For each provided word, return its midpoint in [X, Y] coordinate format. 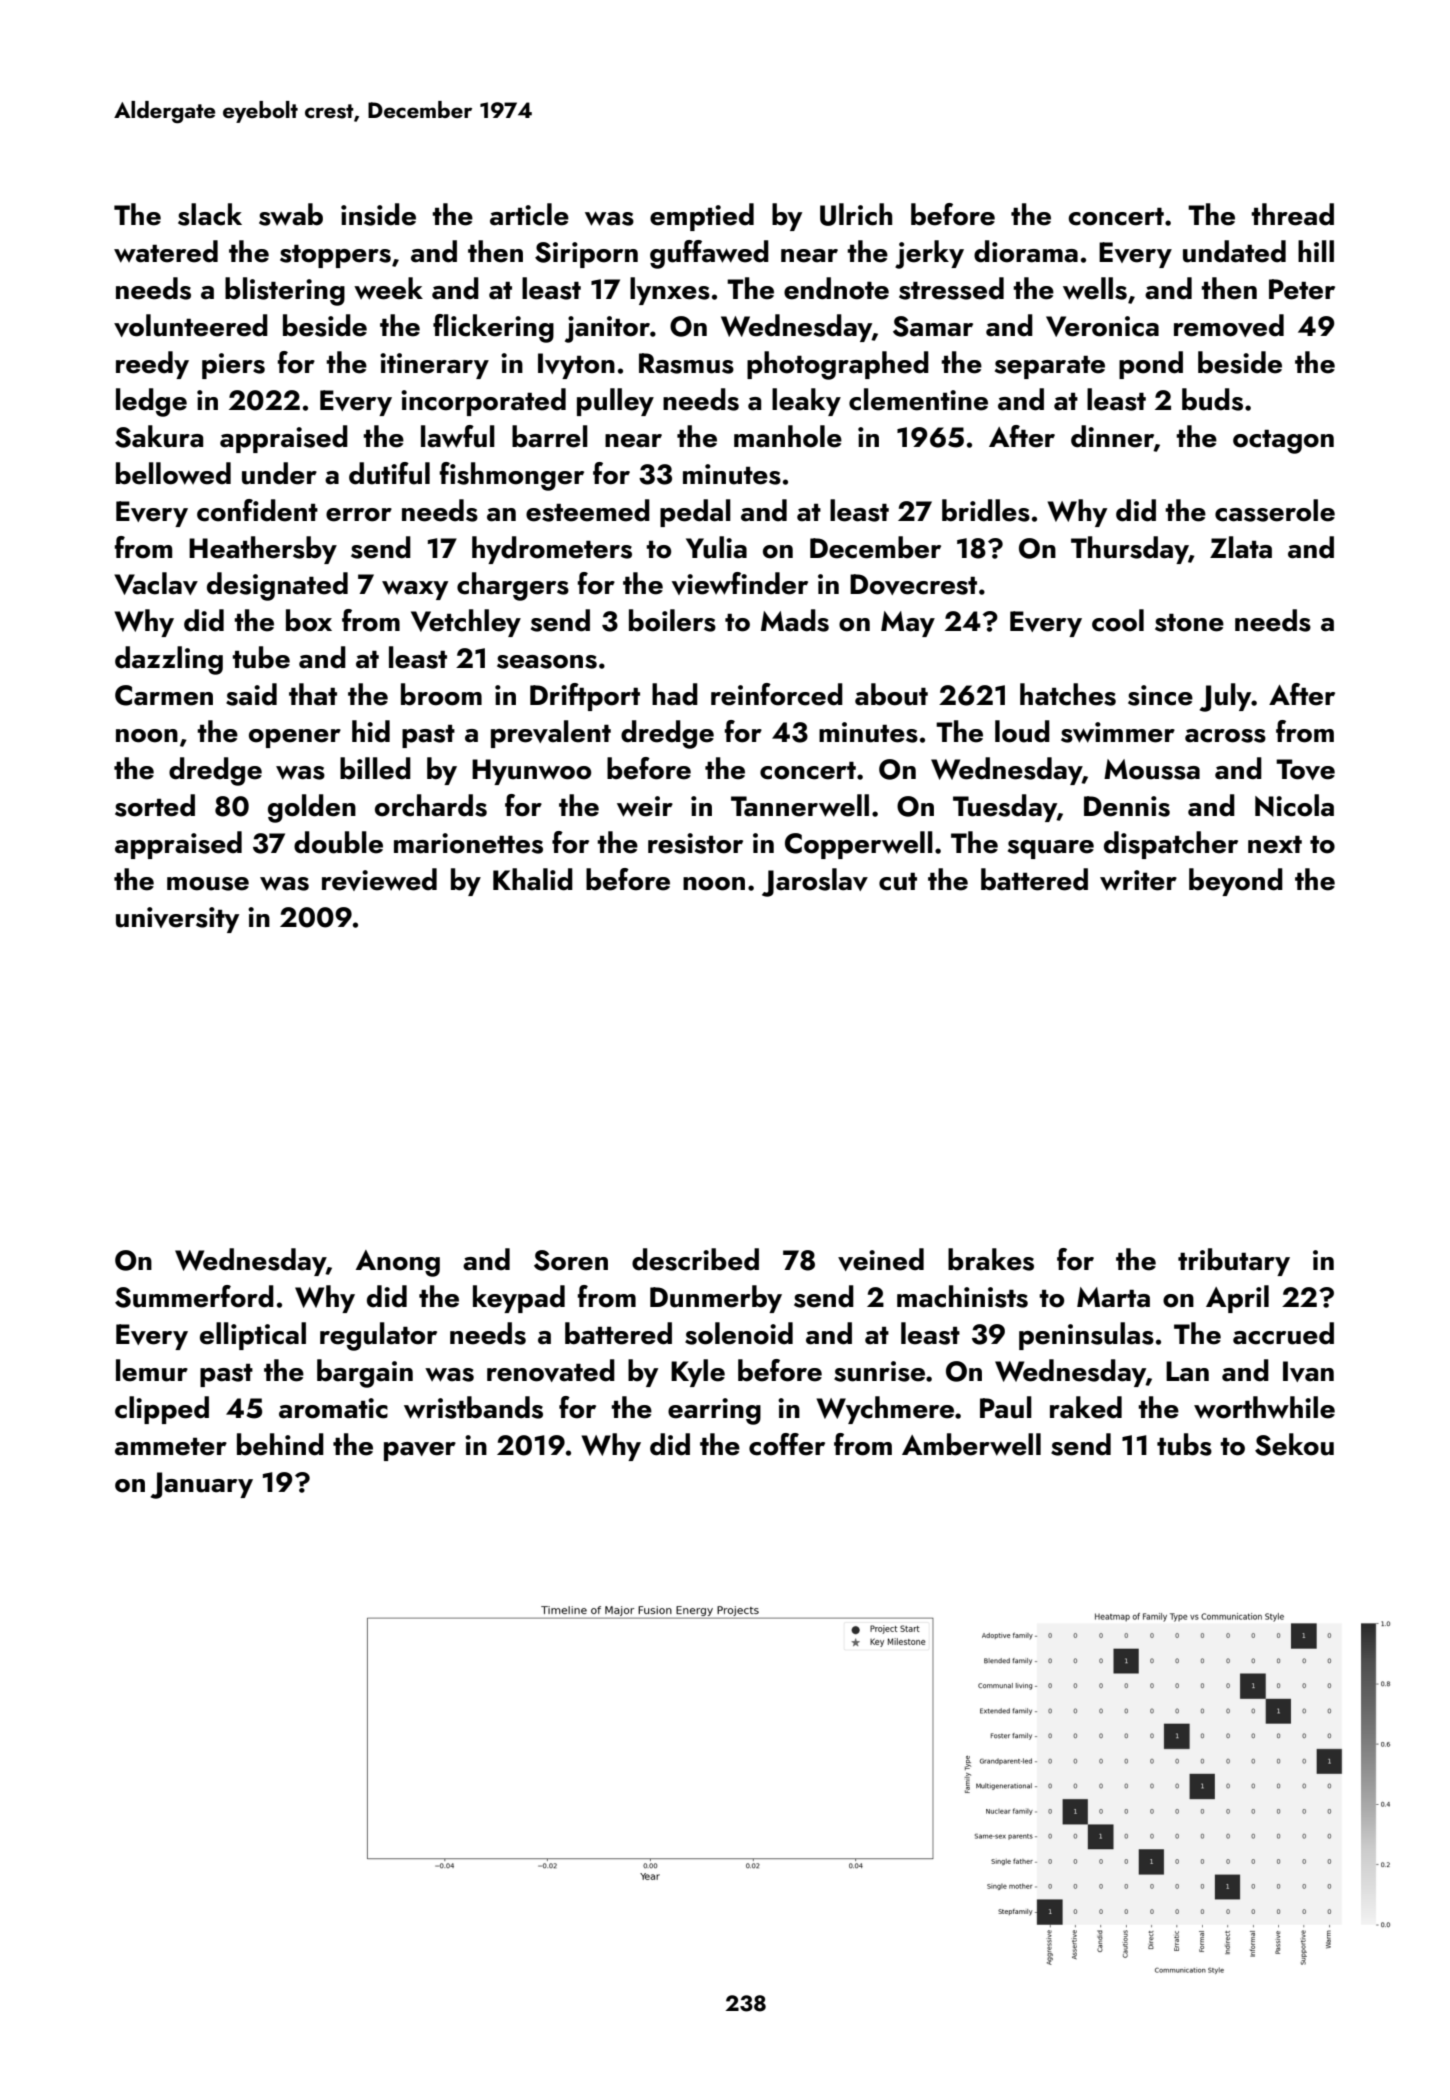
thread [1292, 214]
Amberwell [971, 1444]
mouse [208, 884]
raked [1086, 1407]
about [891, 694]
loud [1022, 731]
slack [210, 214]
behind [280, 1444]
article [529, 214]
